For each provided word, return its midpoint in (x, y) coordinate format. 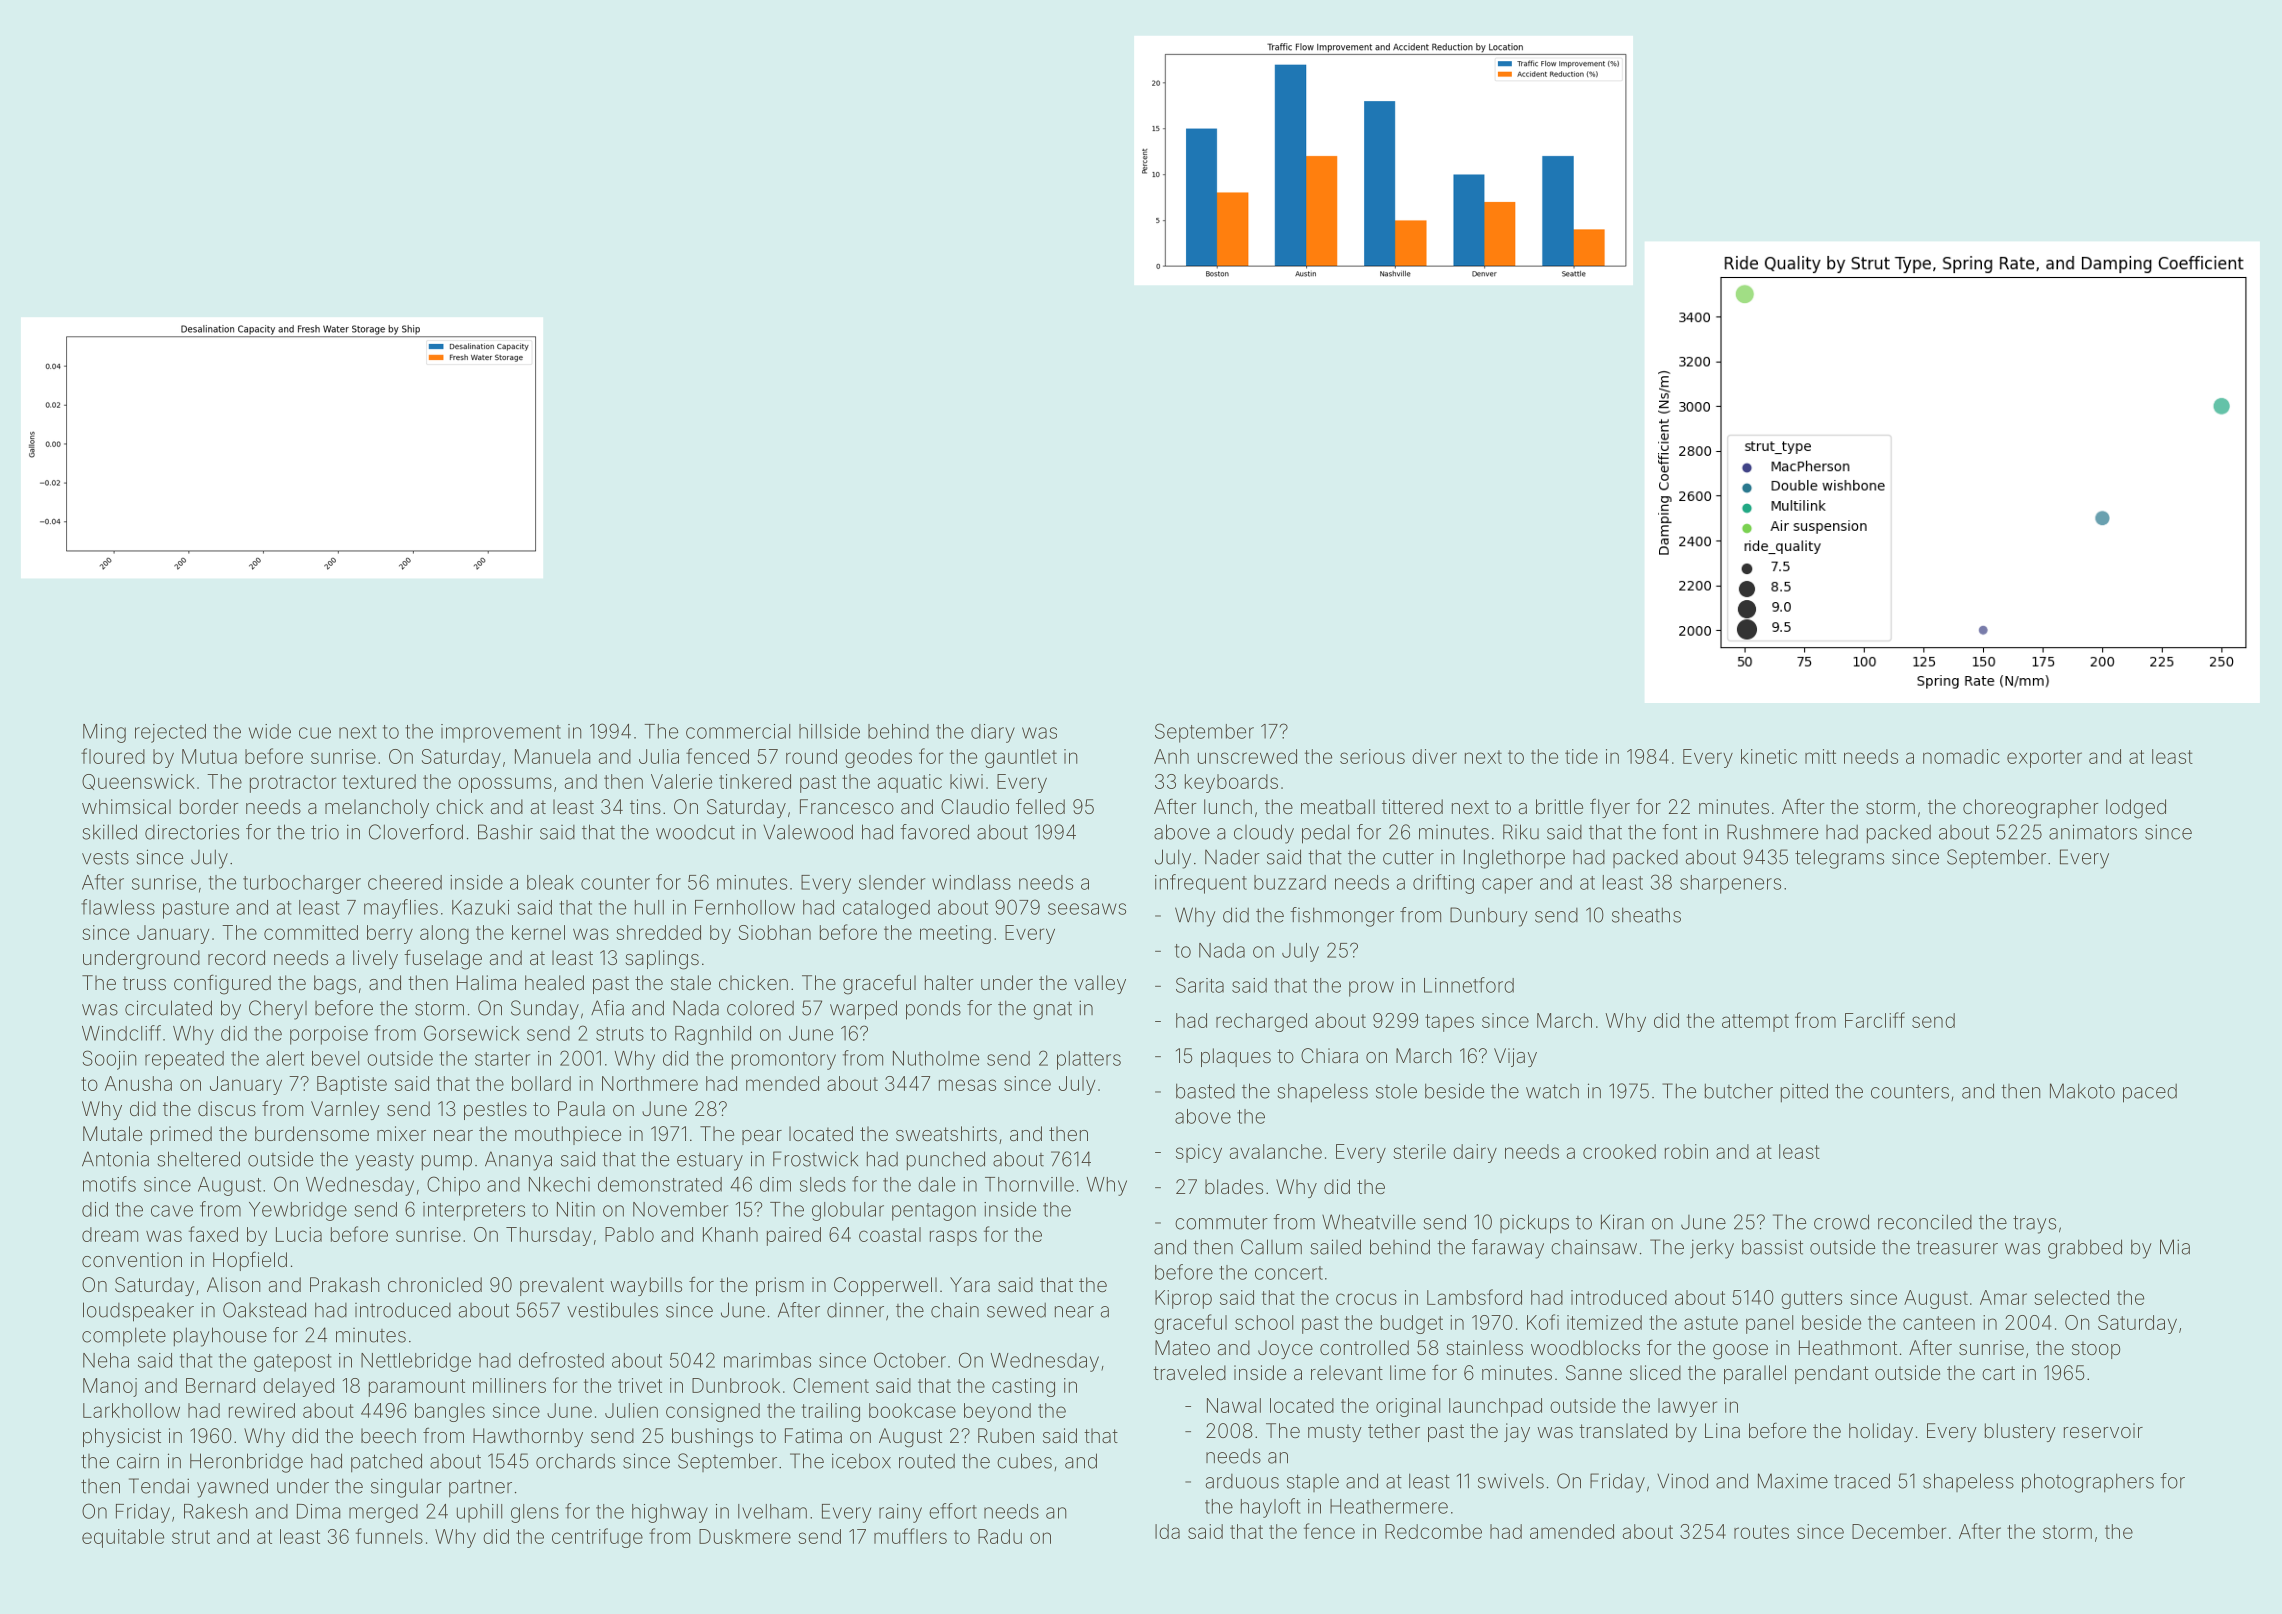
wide (270, 731)
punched (946, 1161)
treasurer (1957, 1247)
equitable (123, 1538)
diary (993, 733)
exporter (2044, 759)
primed (181, 1135)
